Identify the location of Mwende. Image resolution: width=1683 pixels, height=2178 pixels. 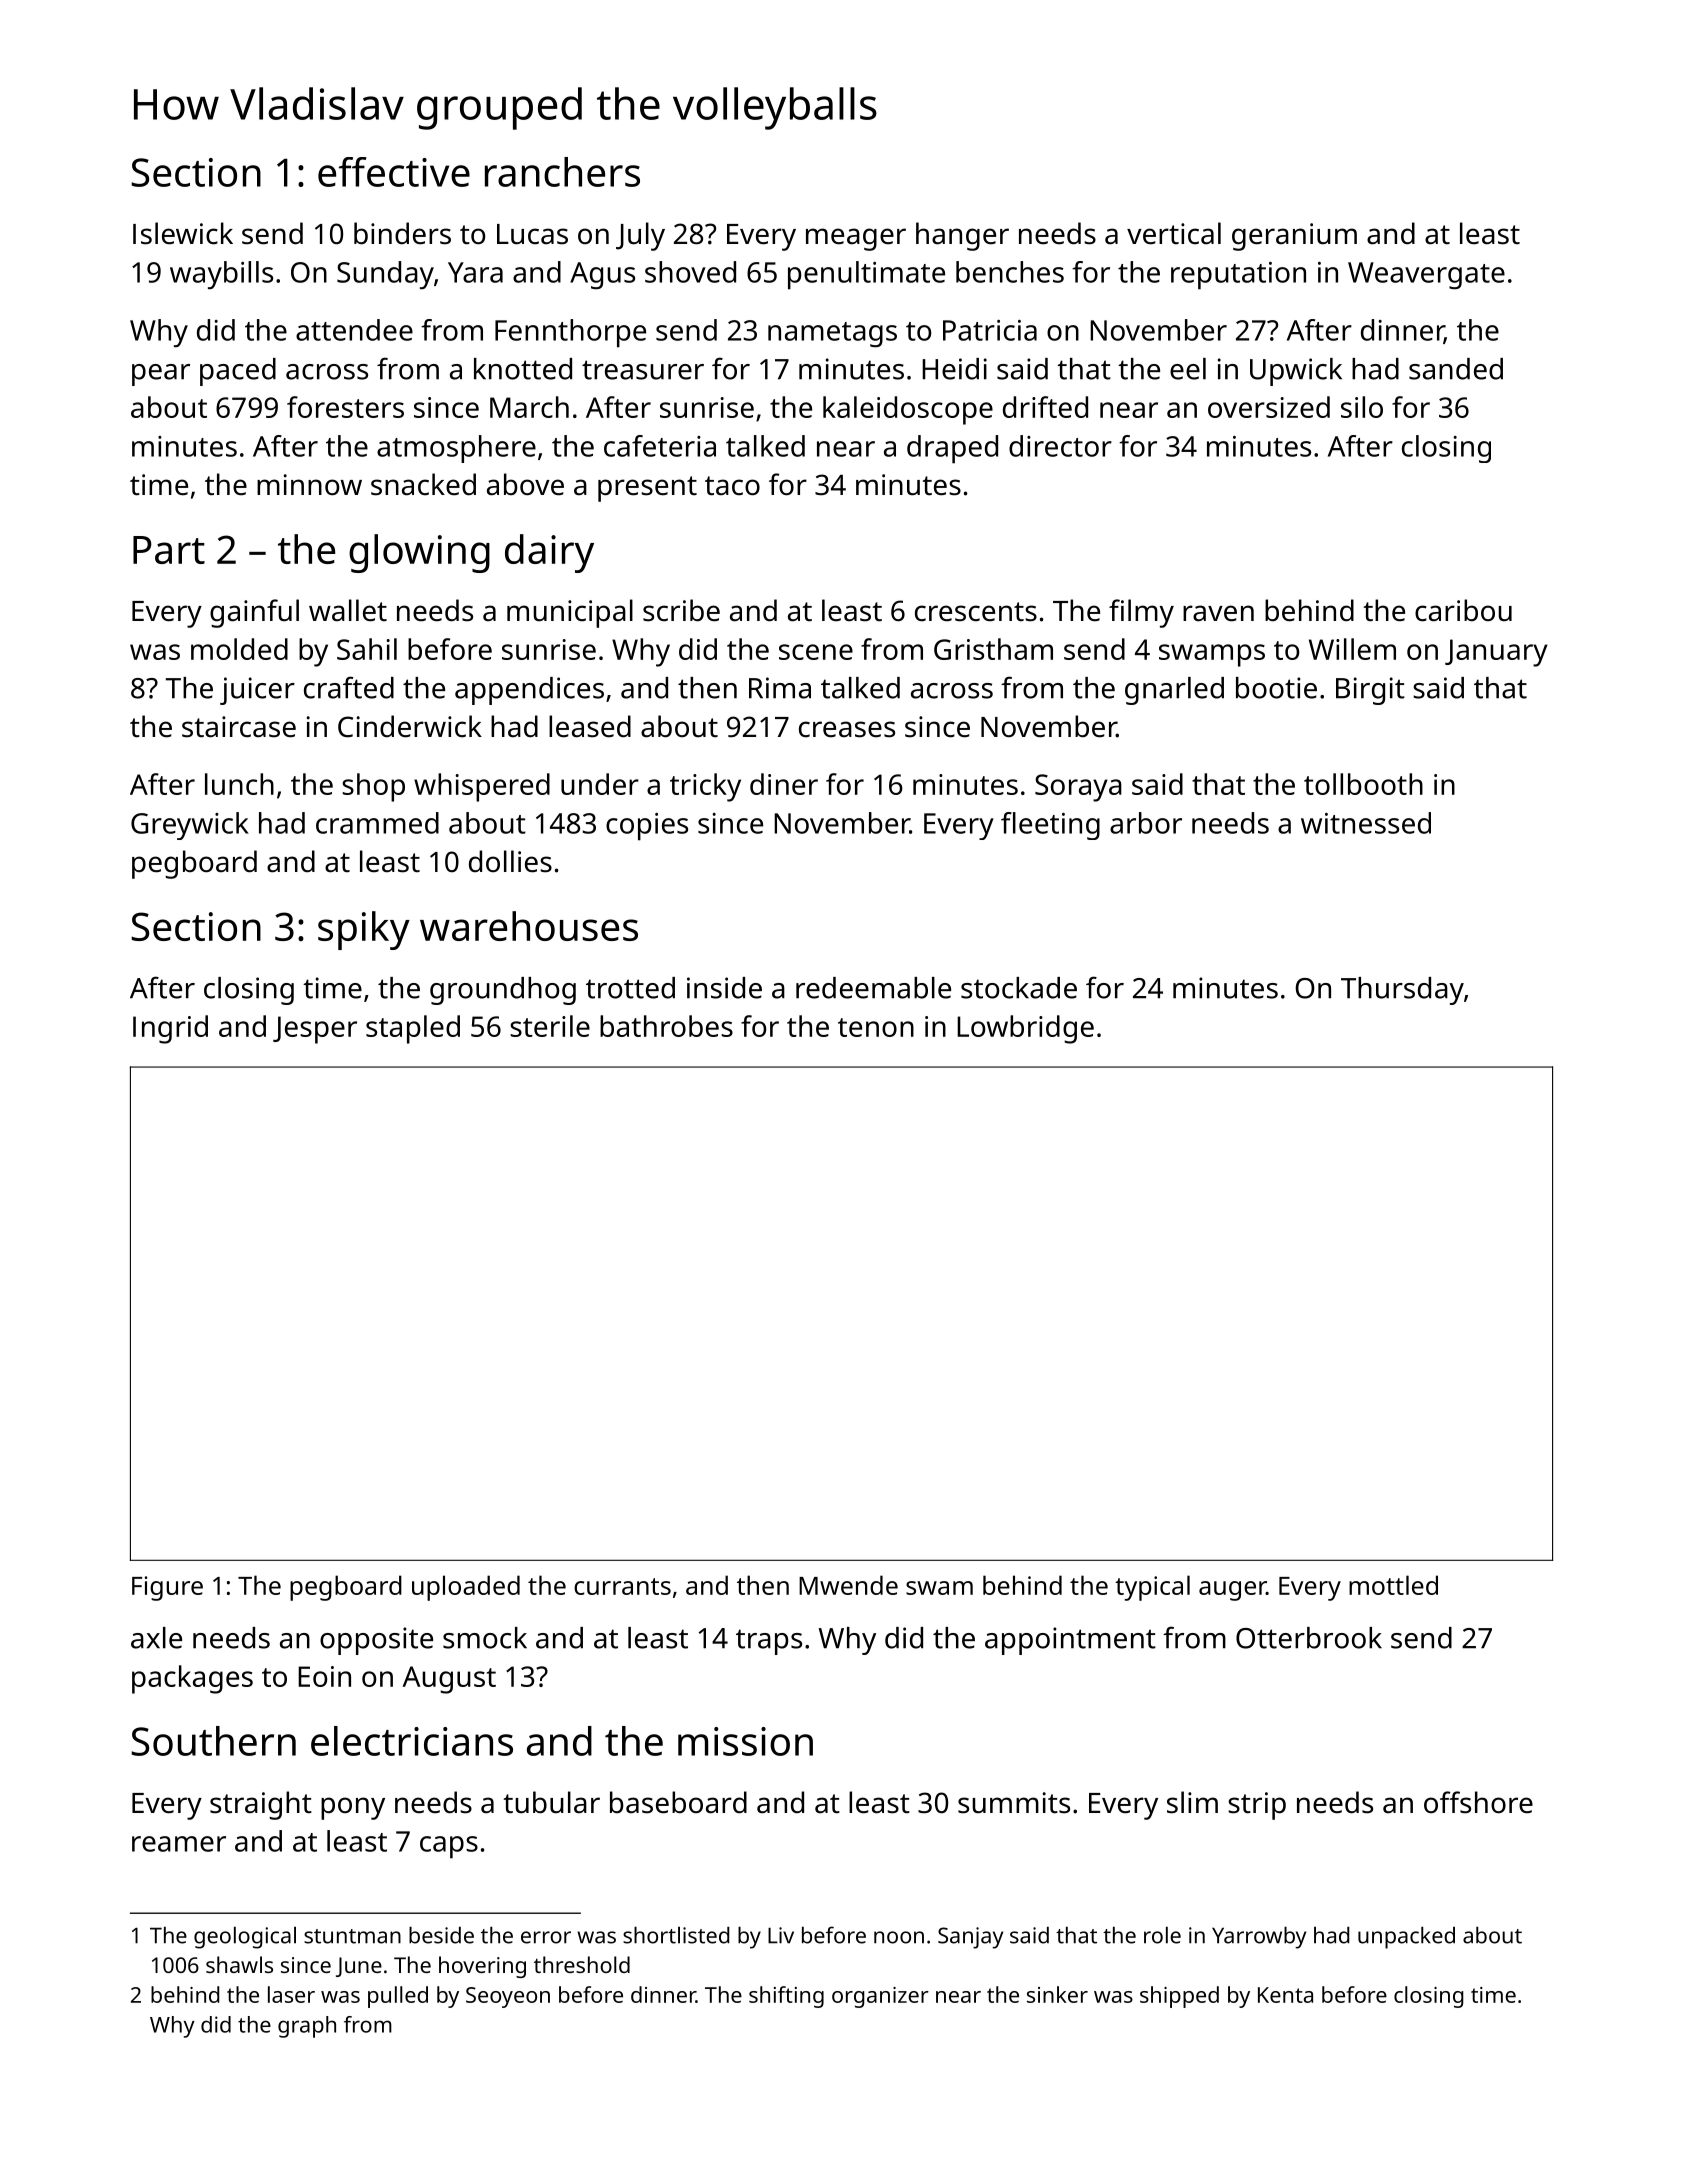
(848, 1585).
